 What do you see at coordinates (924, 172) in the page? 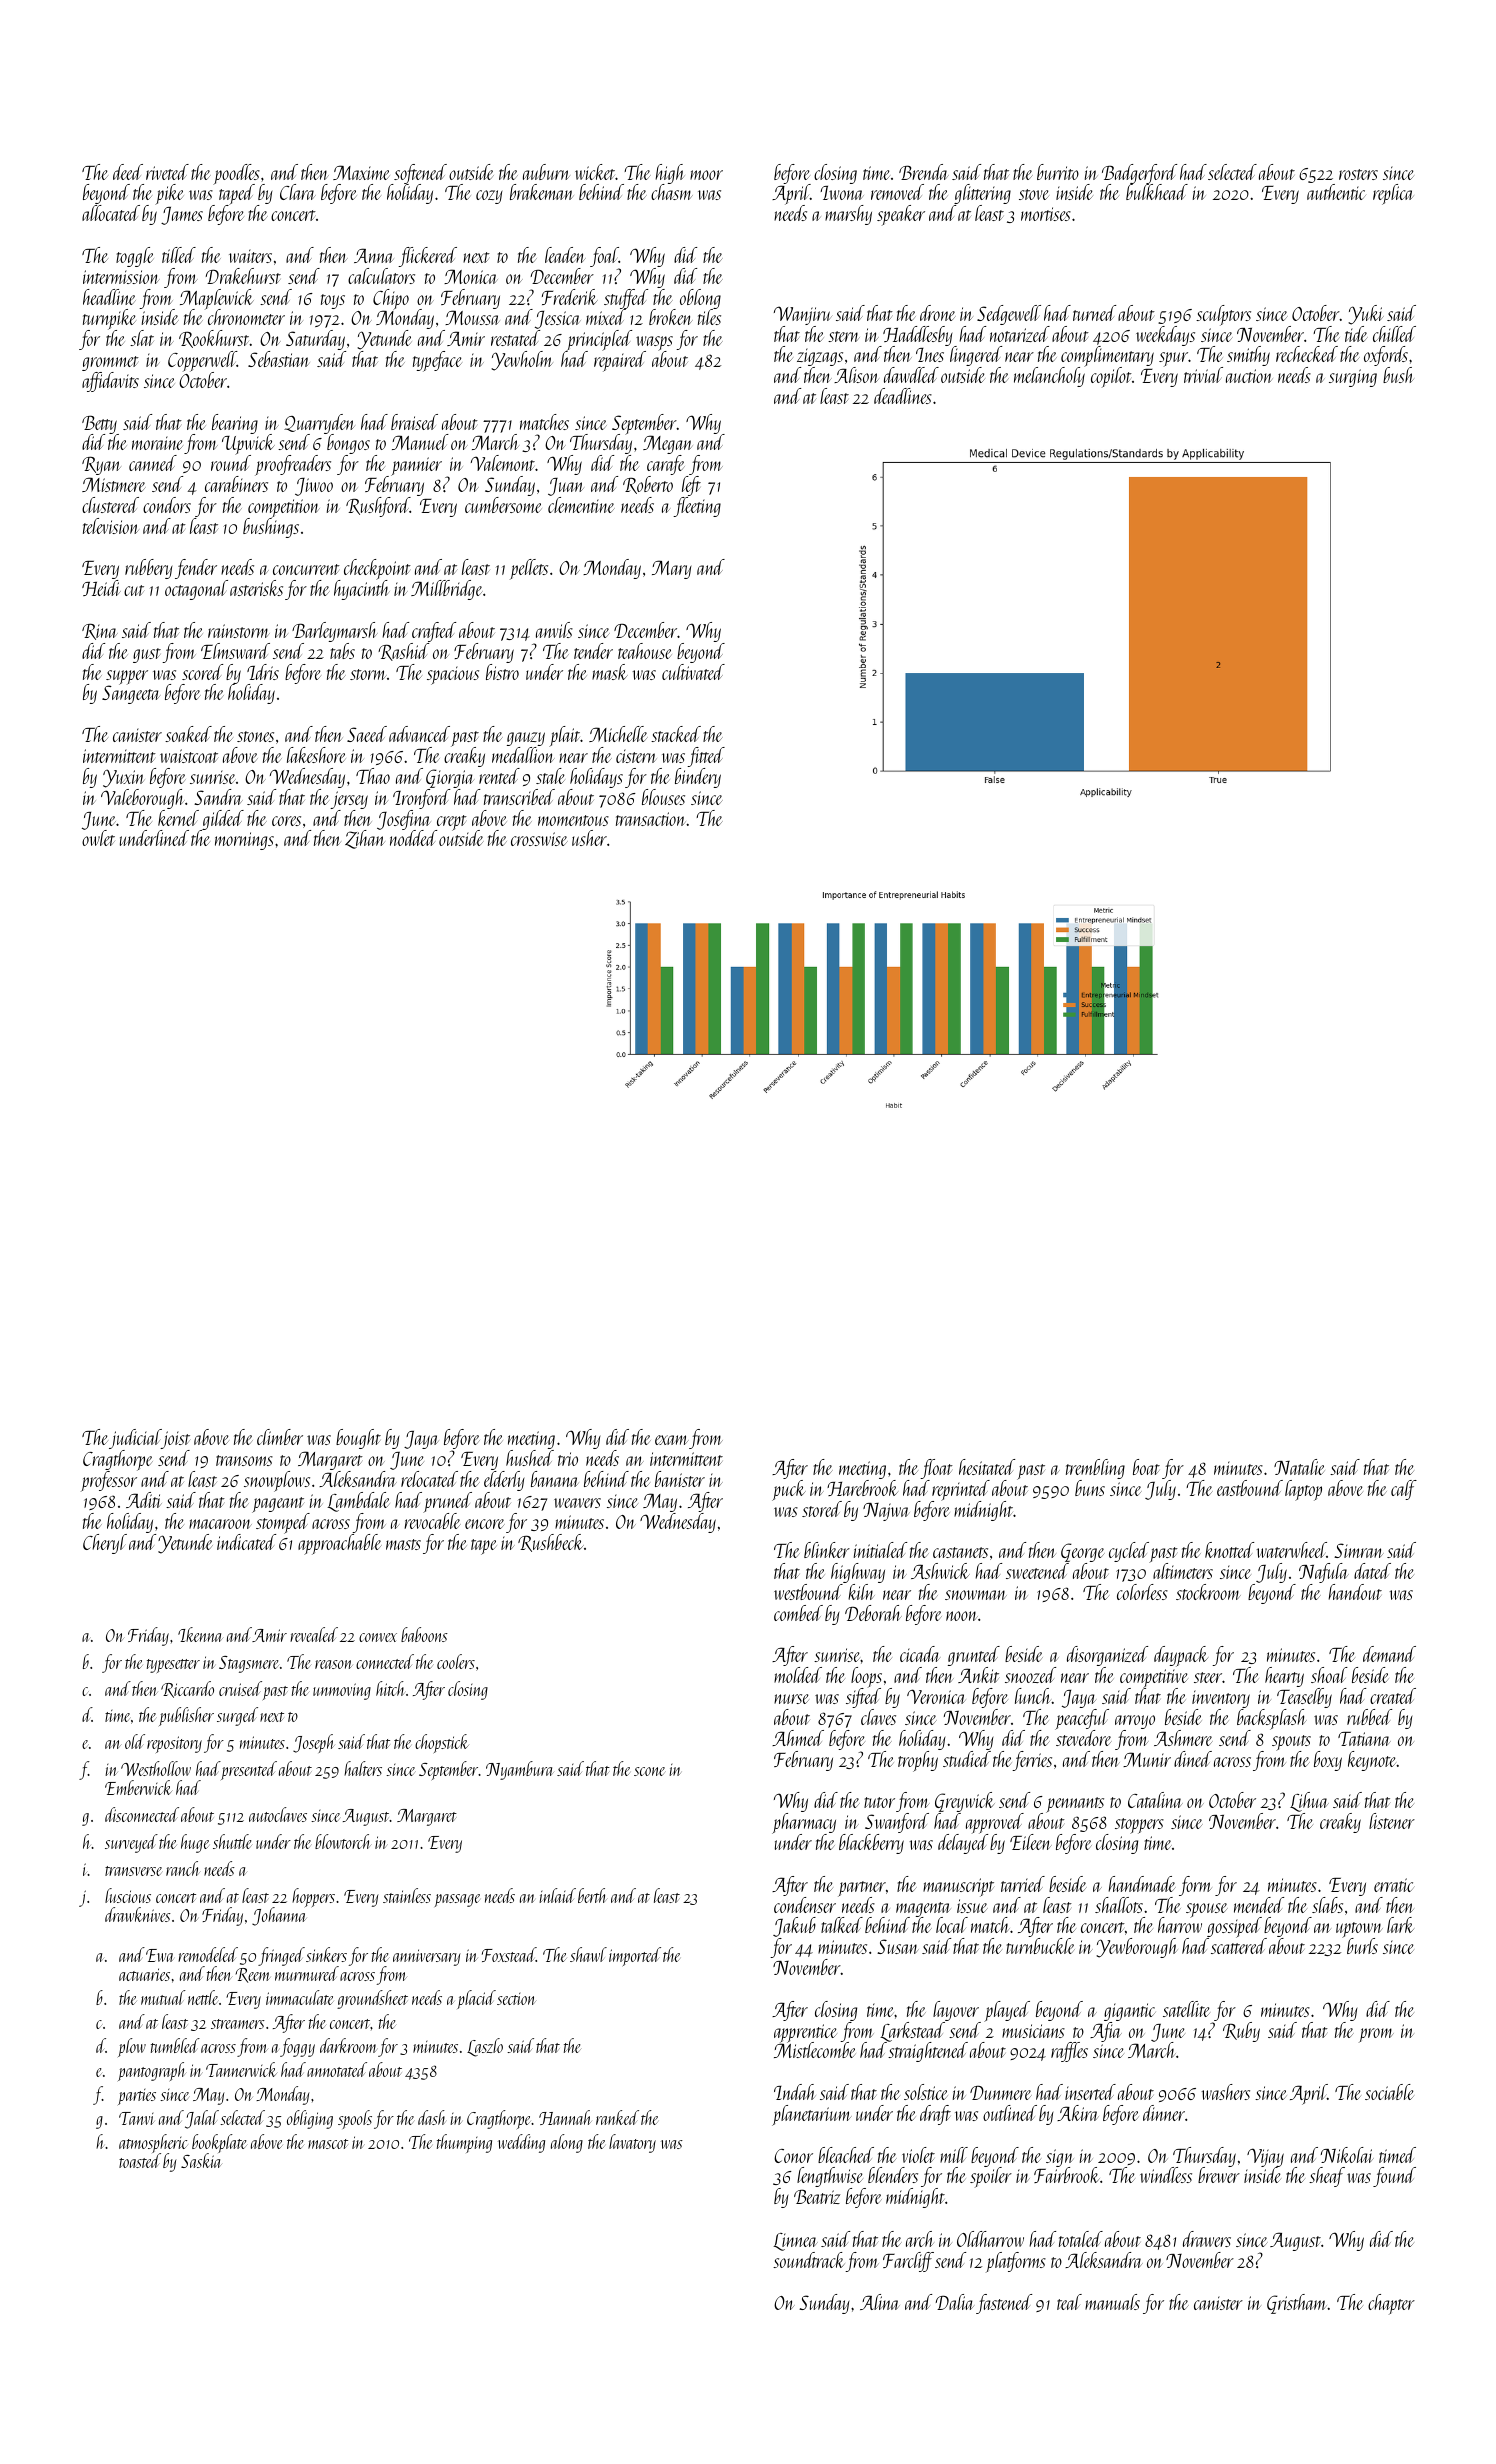
I see `Brenda` at bounding box center [924, 172].
